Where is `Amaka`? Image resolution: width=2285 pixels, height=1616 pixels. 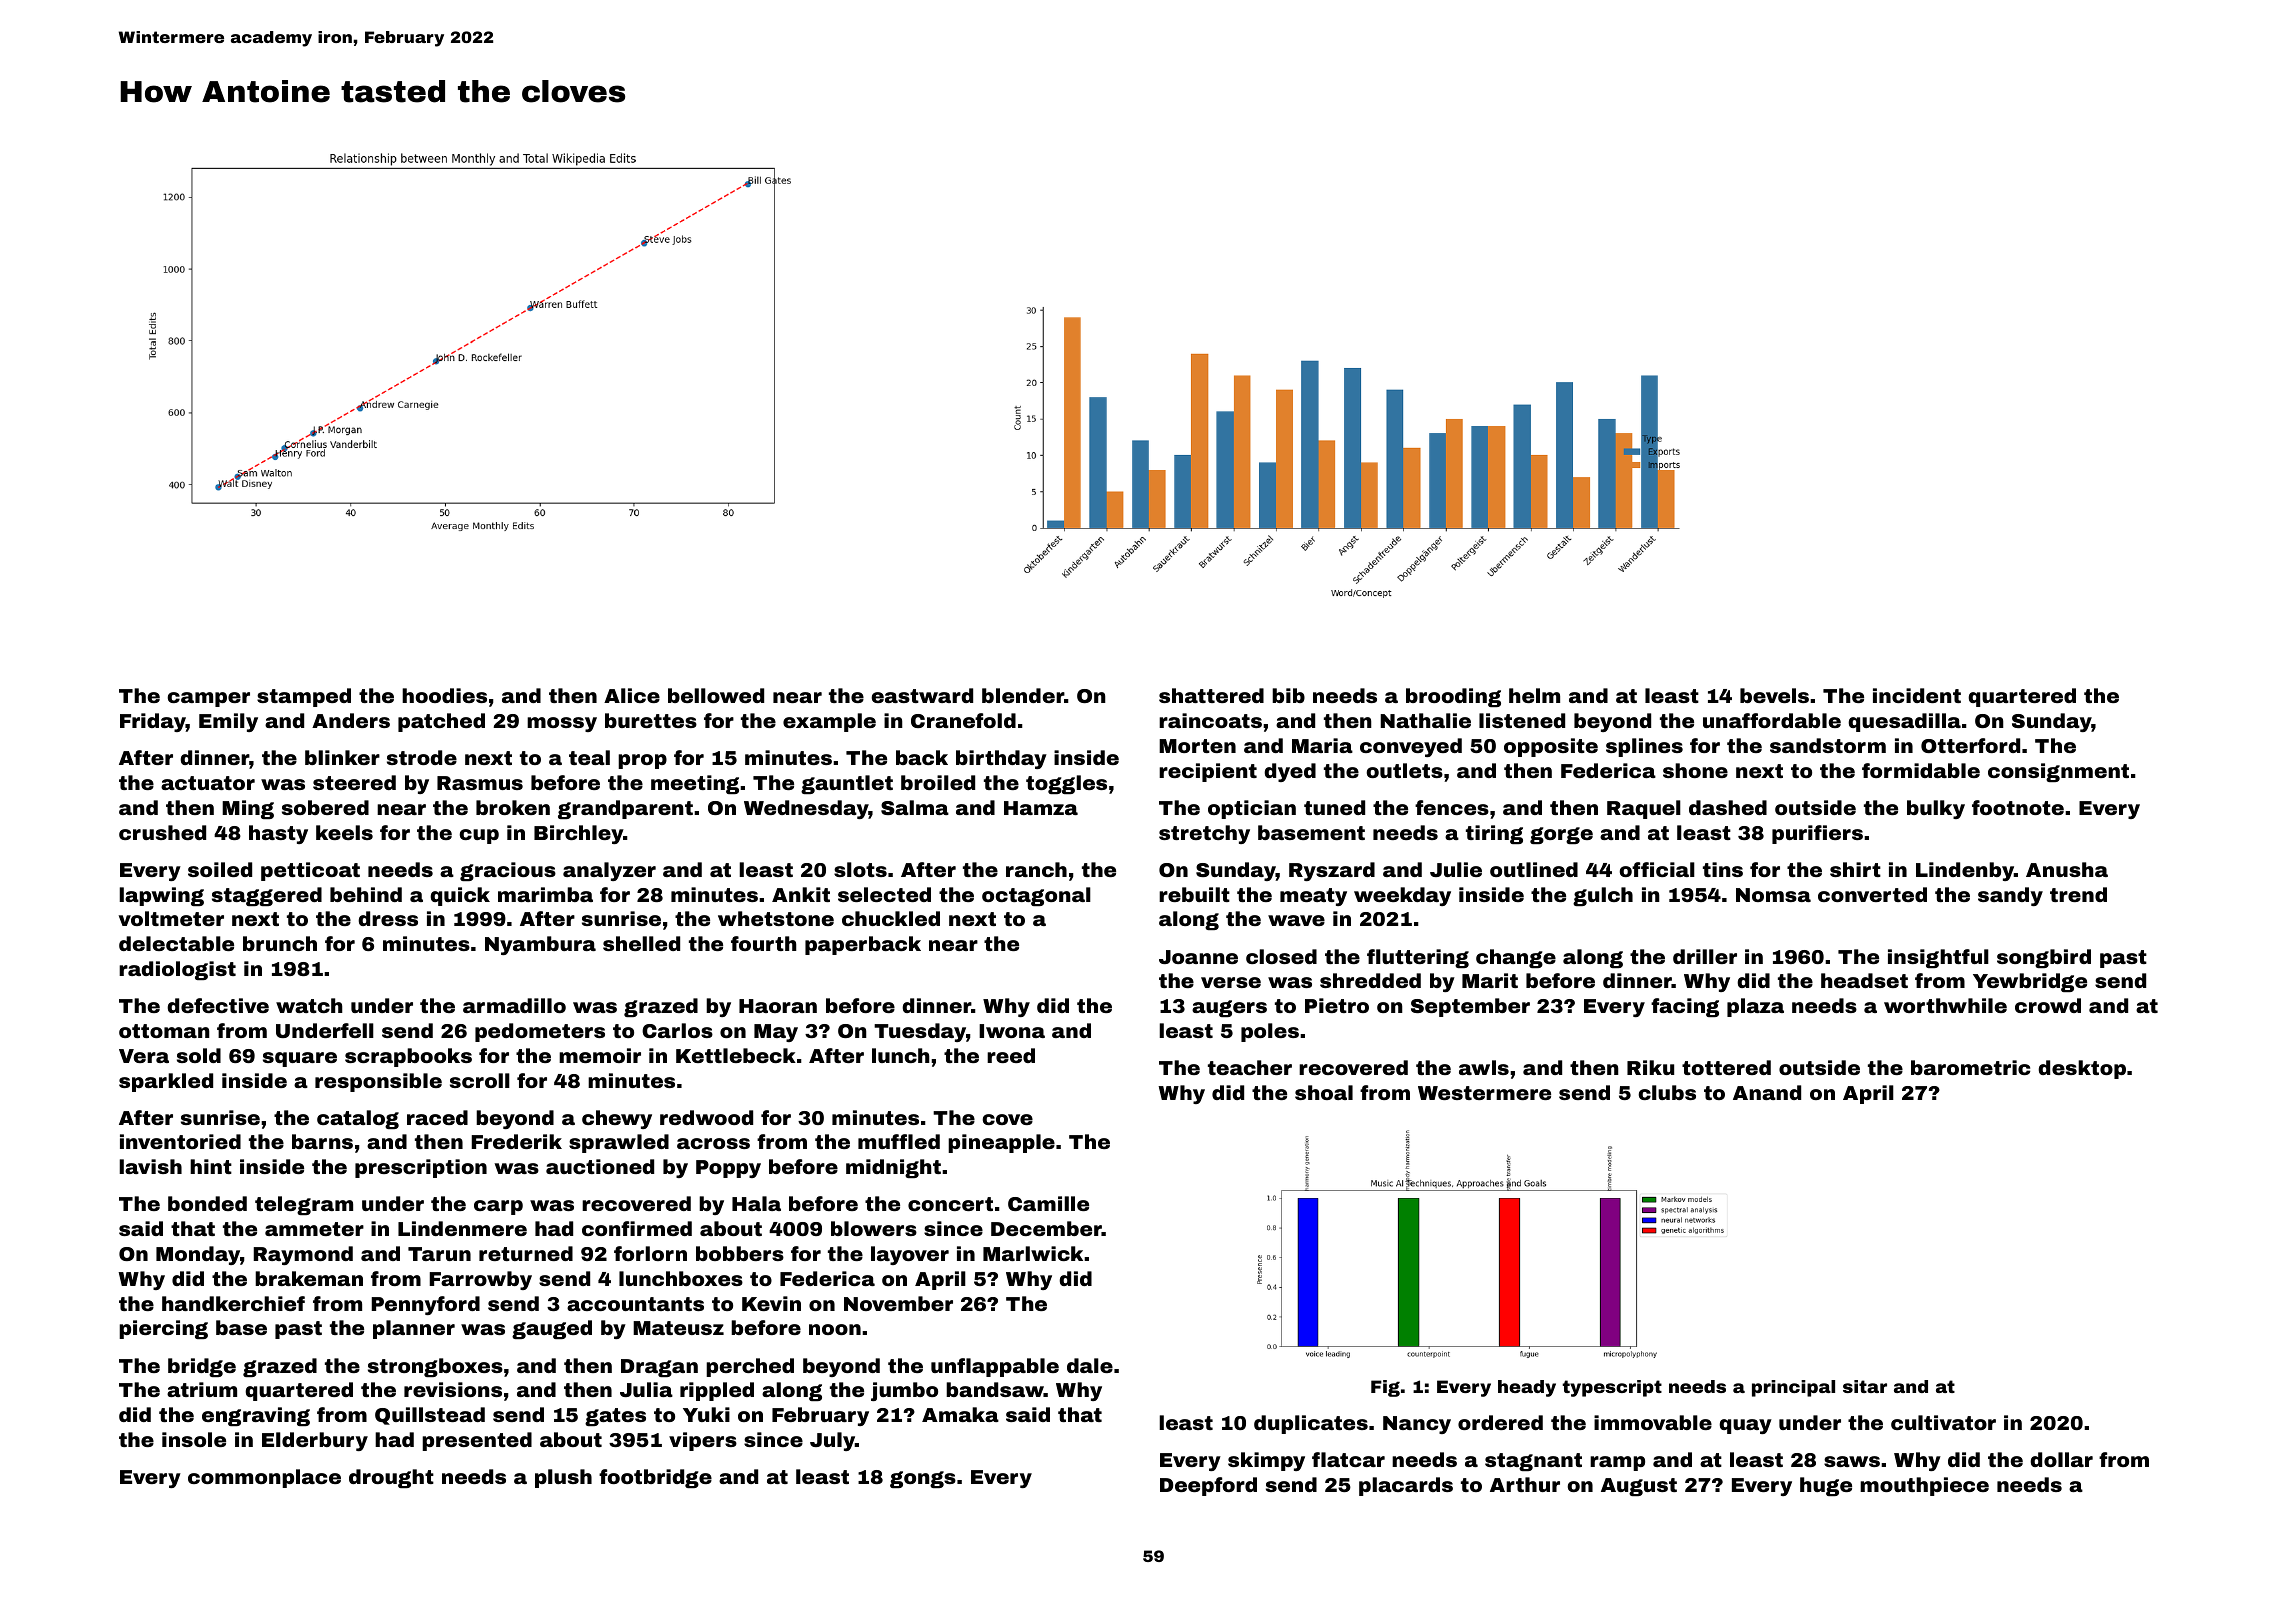
Amaka is located at coordinates (960, 1414).
